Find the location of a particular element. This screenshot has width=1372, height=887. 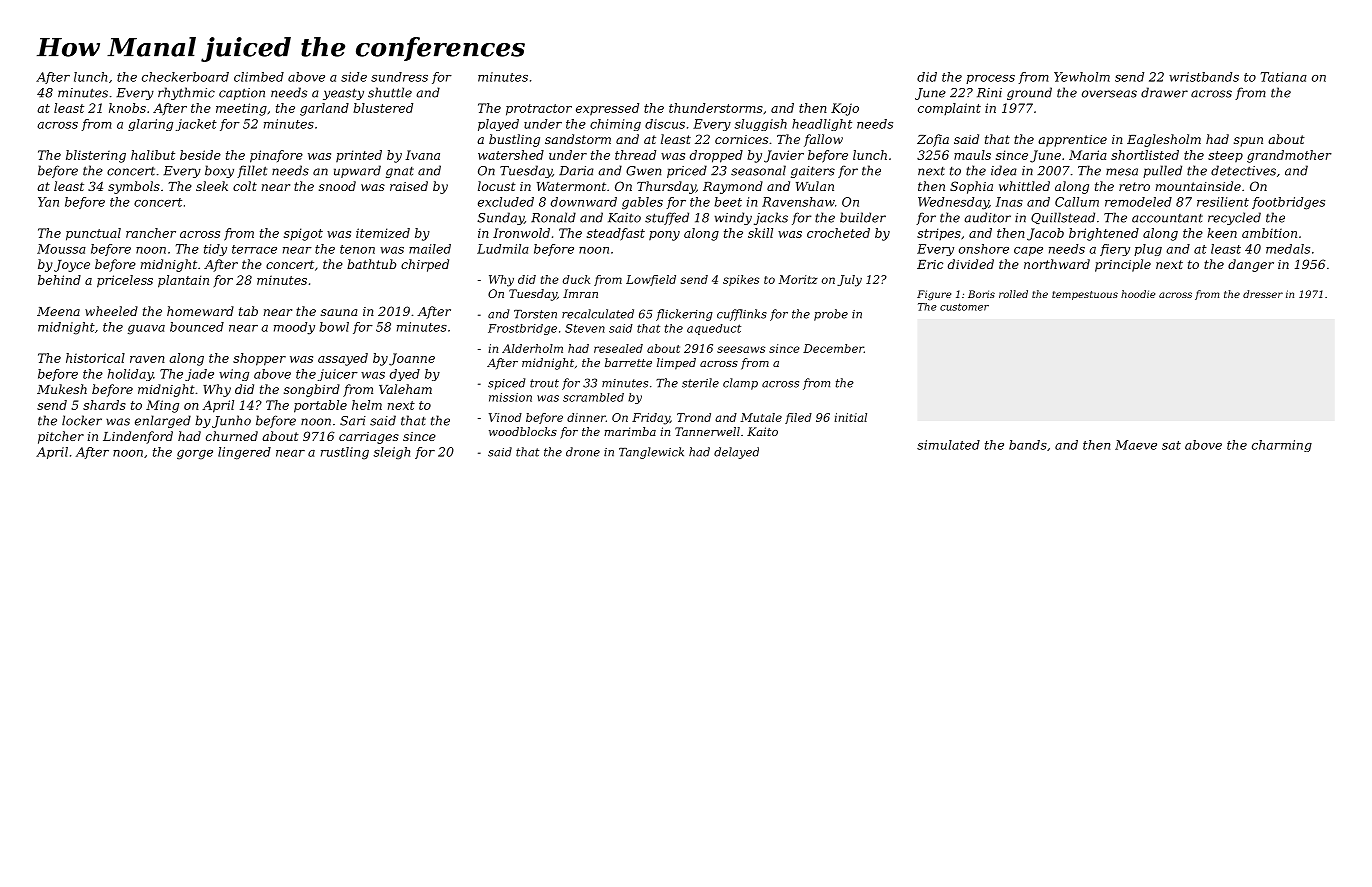

duck is located at coordinates (576, 279).
